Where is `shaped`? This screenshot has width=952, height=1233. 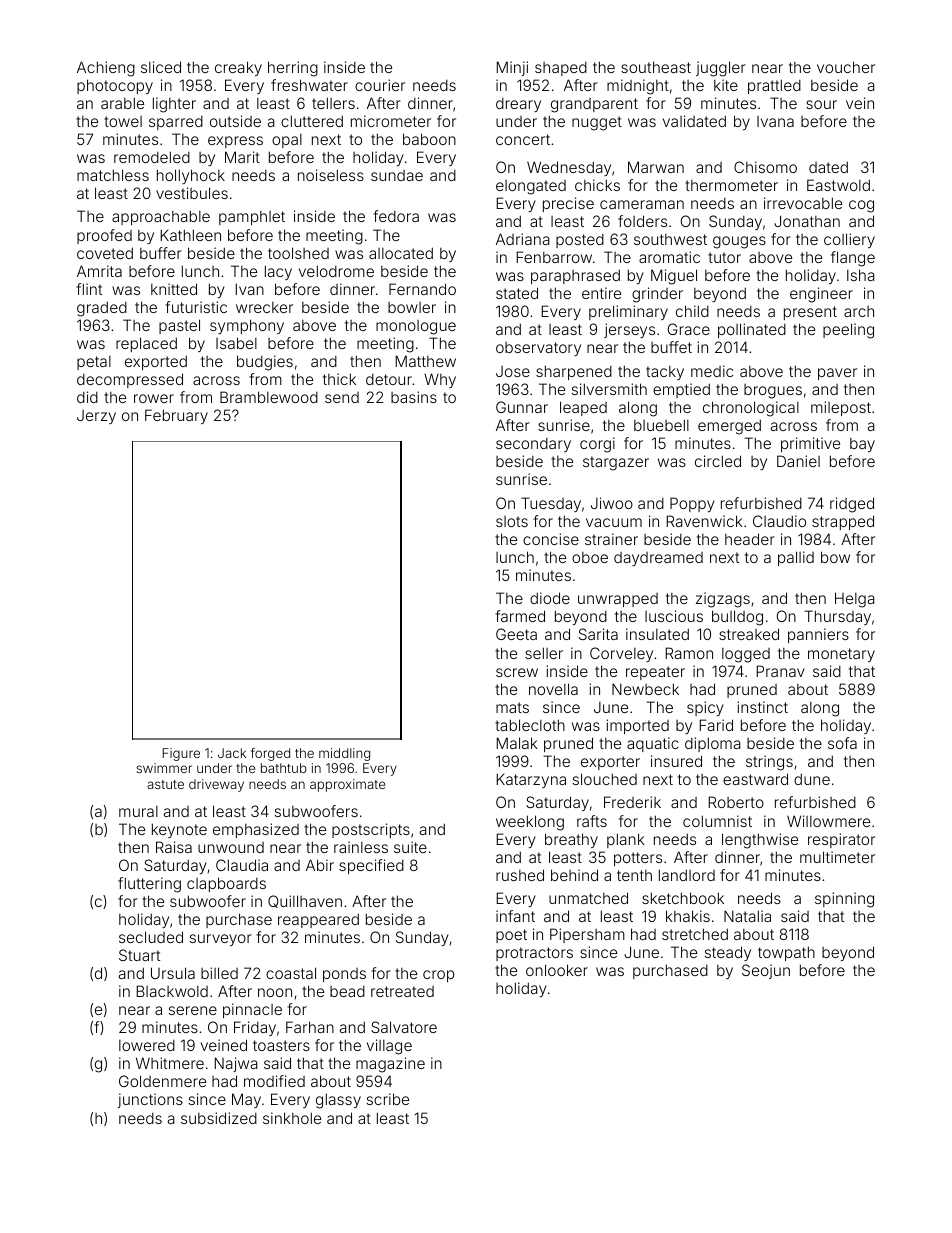 shaped is located at coordinates (561, 69).
